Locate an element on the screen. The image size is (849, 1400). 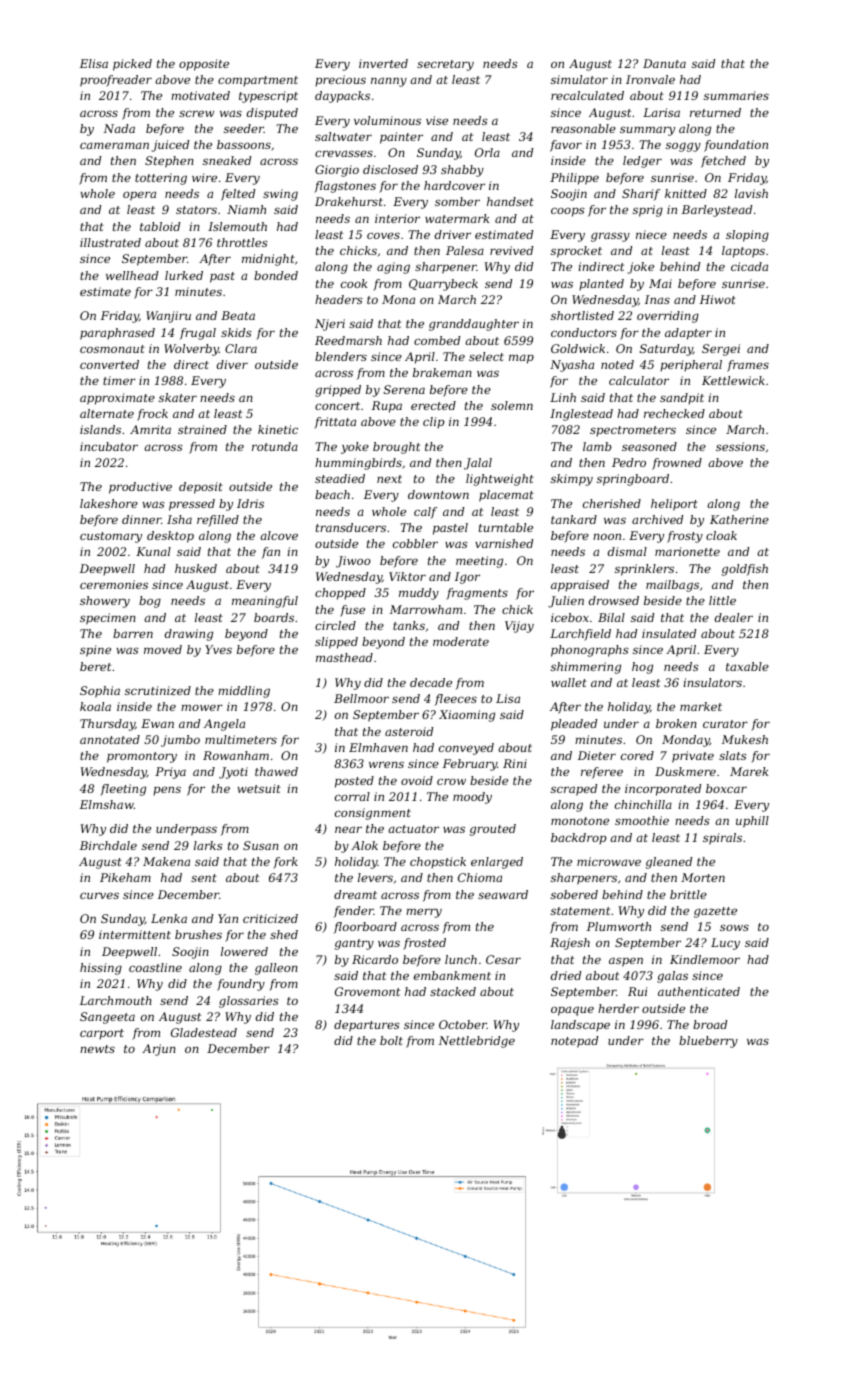
illustrated is located at coordinates (110, 242).
